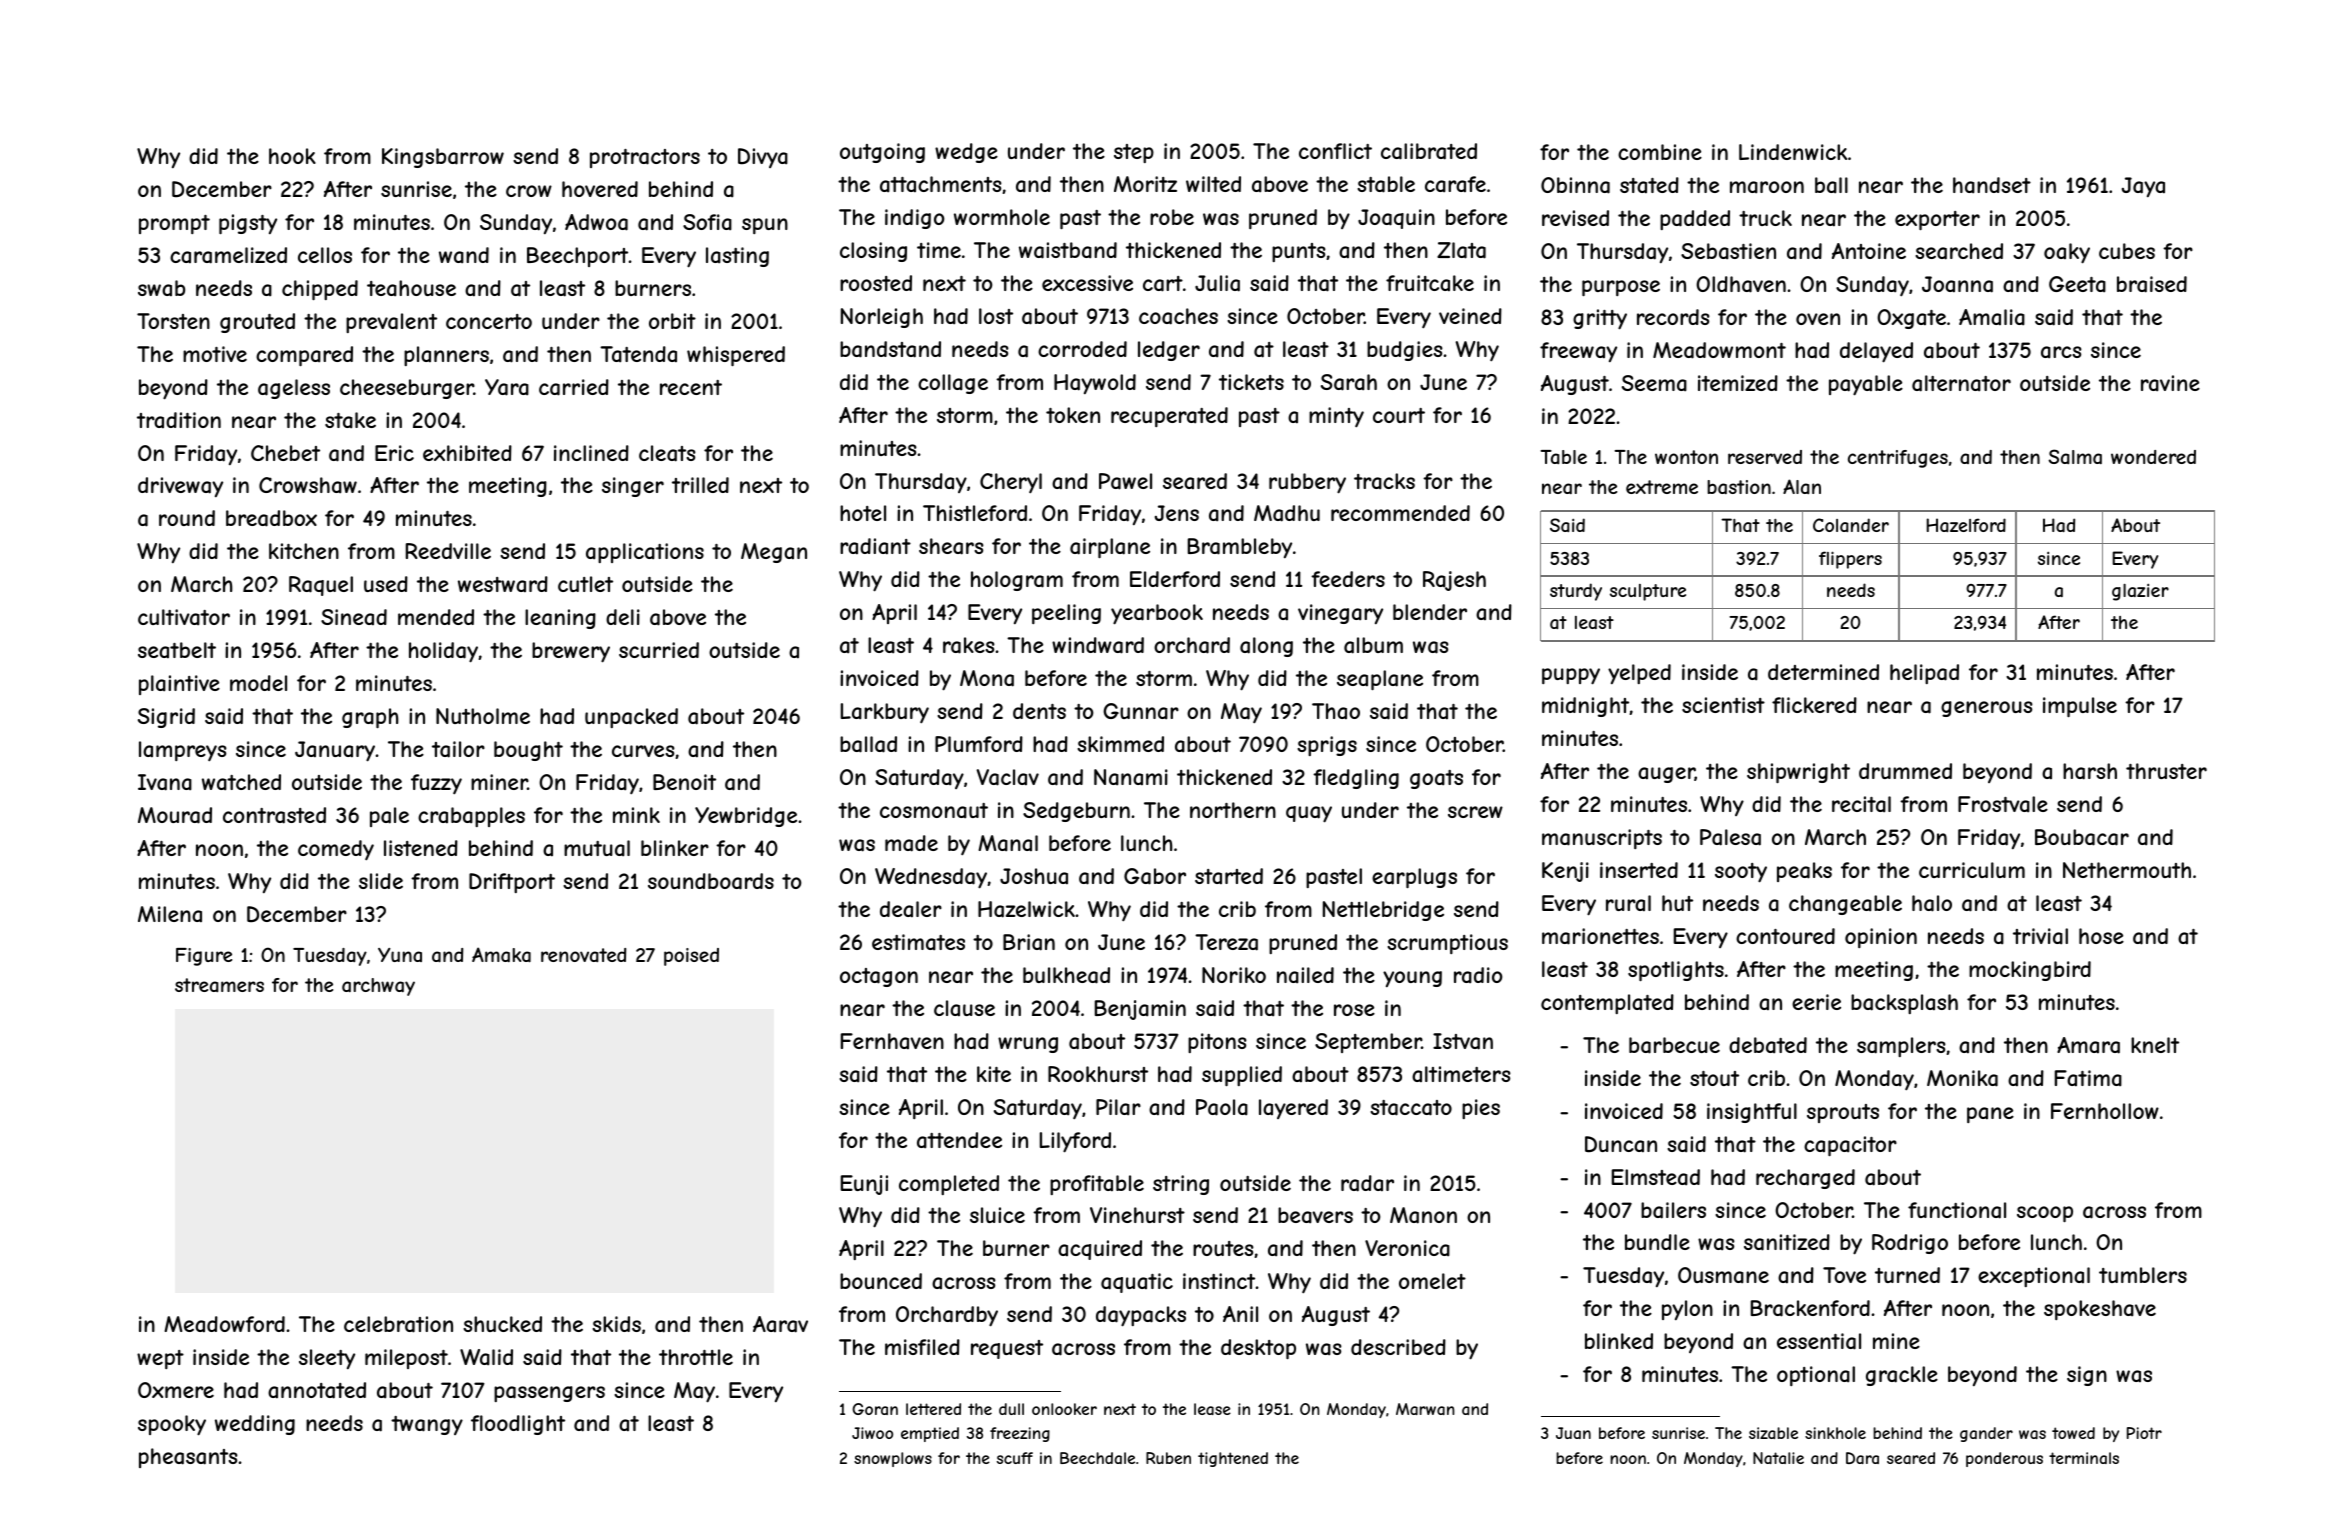  Describe the element at coordinates (427, 1425) in the image. I see `twangy` at that location.
